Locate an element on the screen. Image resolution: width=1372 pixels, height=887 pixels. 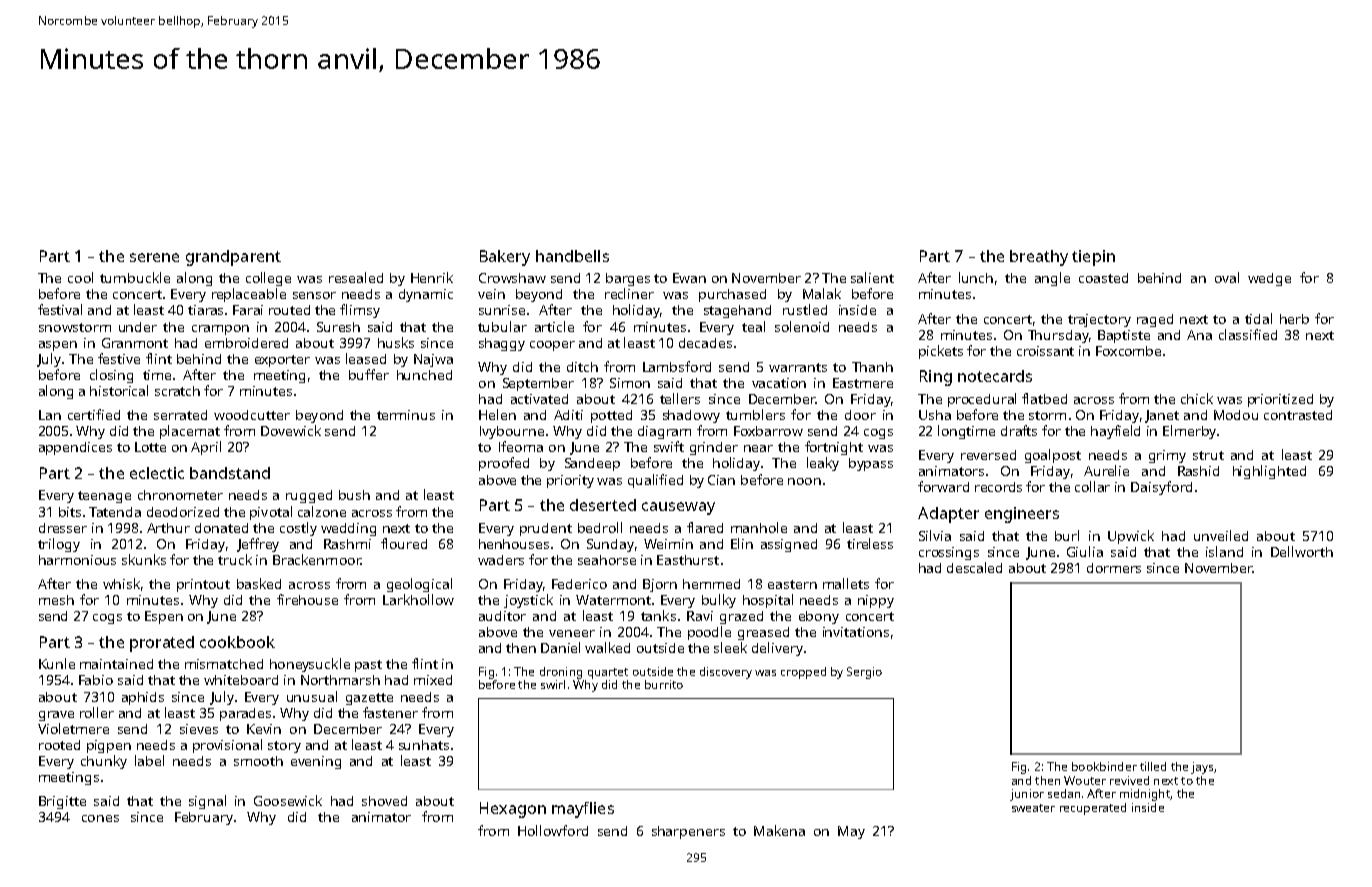
Brigitte is located at coordinates (62, 802).
